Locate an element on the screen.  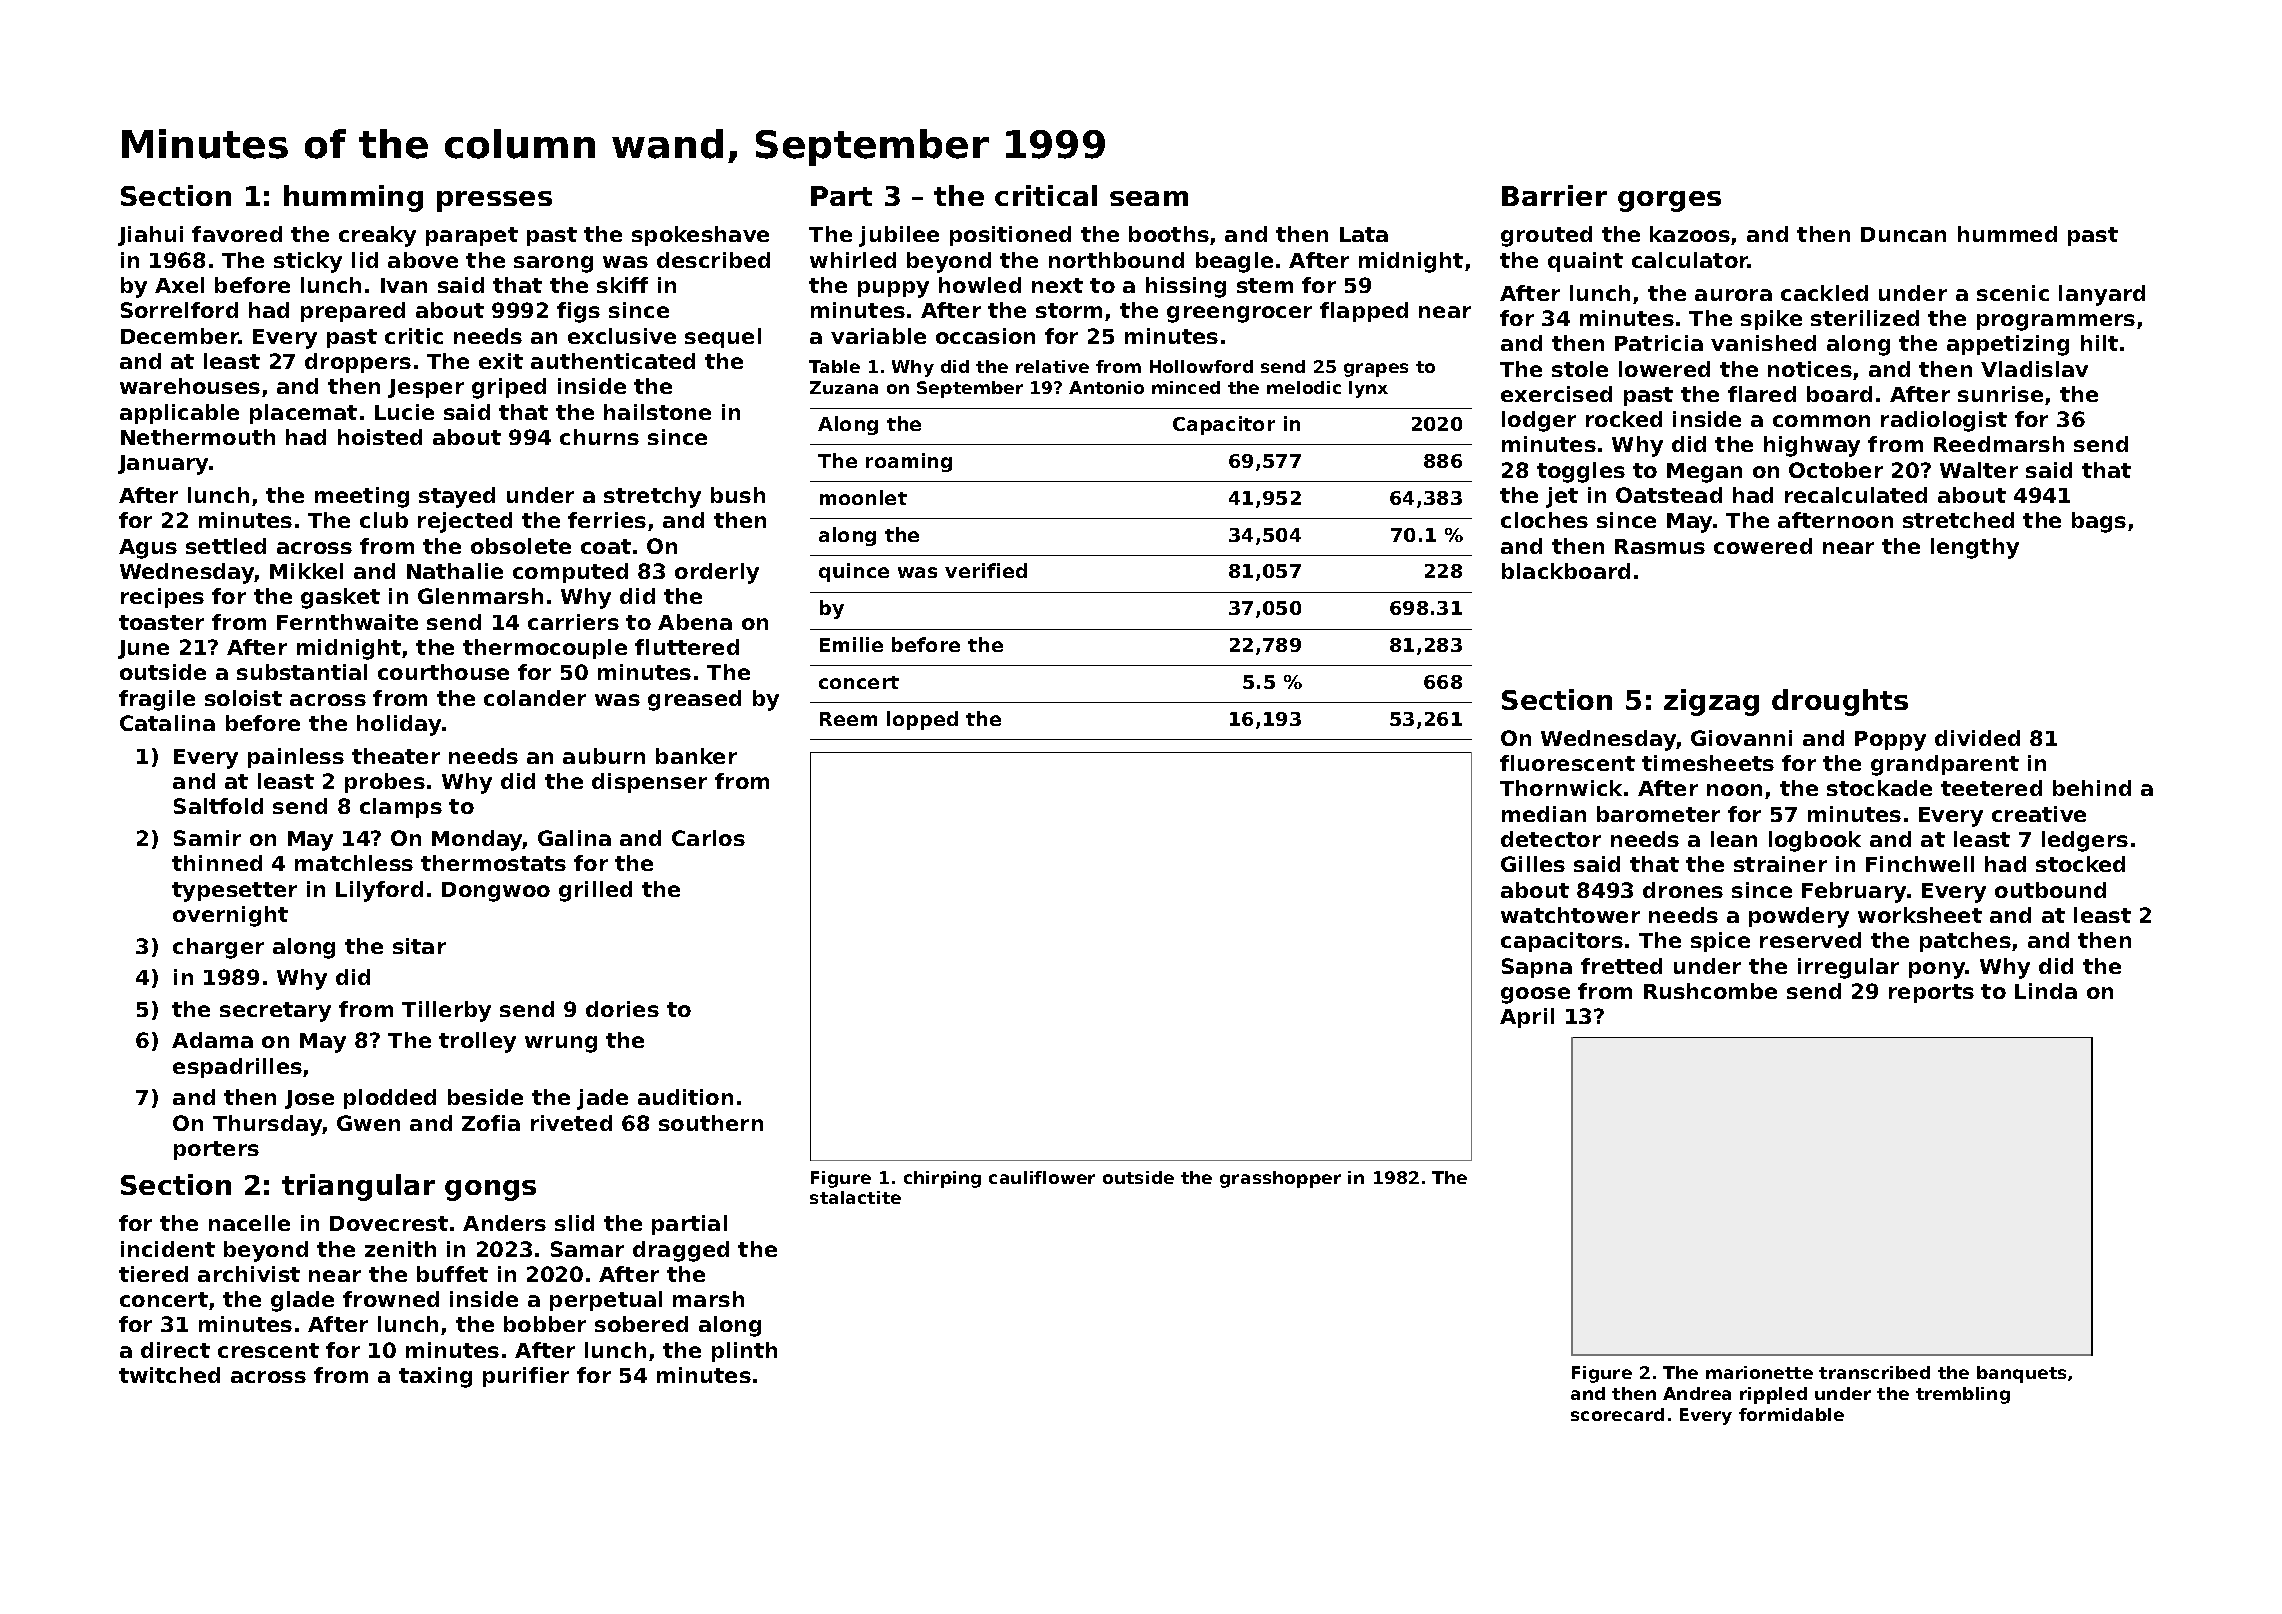
reports is located at coordinates (1931, 993).
